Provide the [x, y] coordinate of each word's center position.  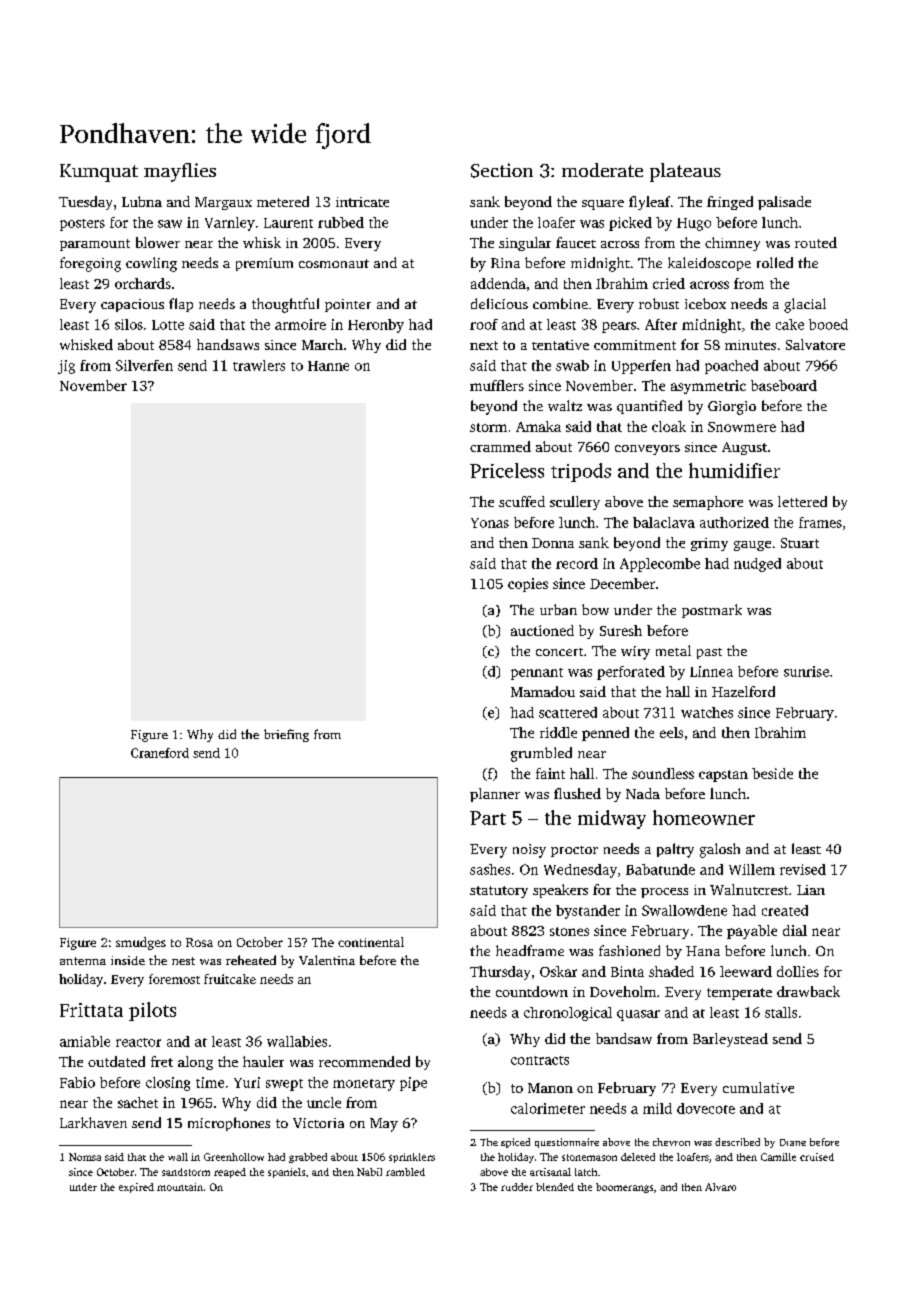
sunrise [806, 671]
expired [136, 1188]
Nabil [369, 1172]
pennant [537, 674]
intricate [362, 202]
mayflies [180, 172]
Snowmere [742, 427]
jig [66, 367]
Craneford [160, 753]
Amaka [538, 426]
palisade [784, 203]
